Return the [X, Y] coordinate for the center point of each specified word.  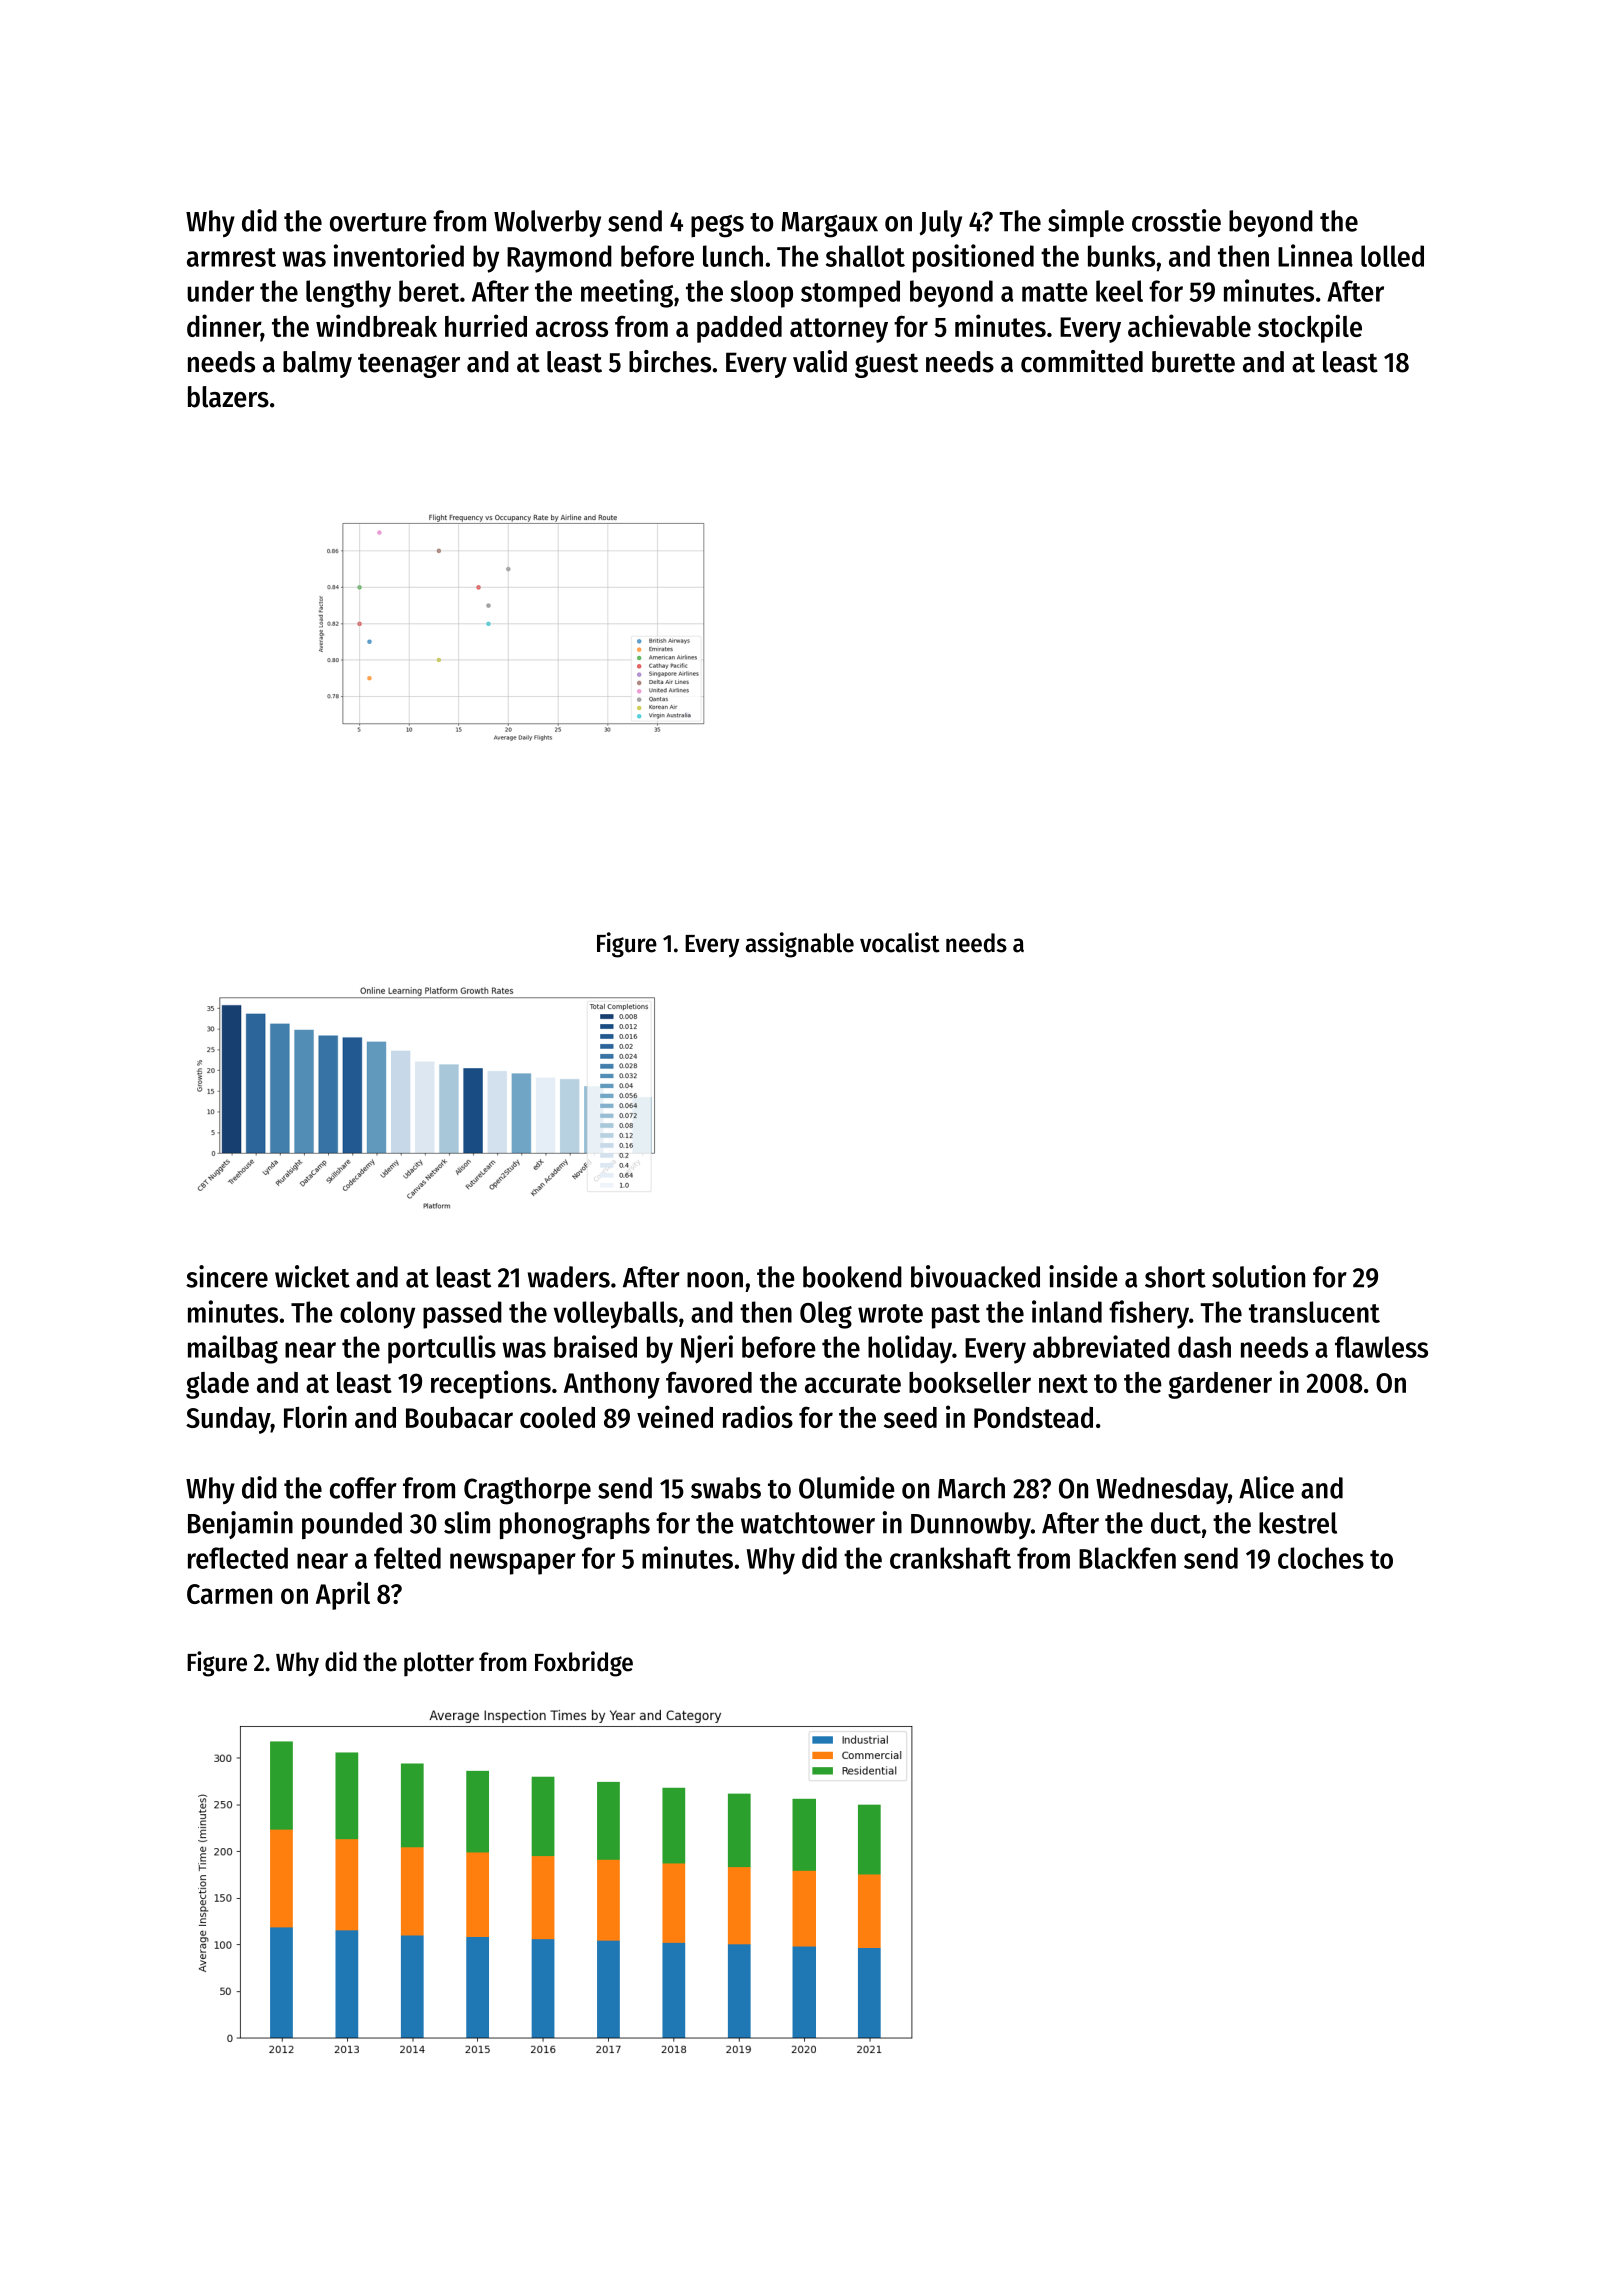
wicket [312, 1276]
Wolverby [547, 224]
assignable [800, 945]
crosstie [1176, 220]
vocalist [900, 942]
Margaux [830, 225]
